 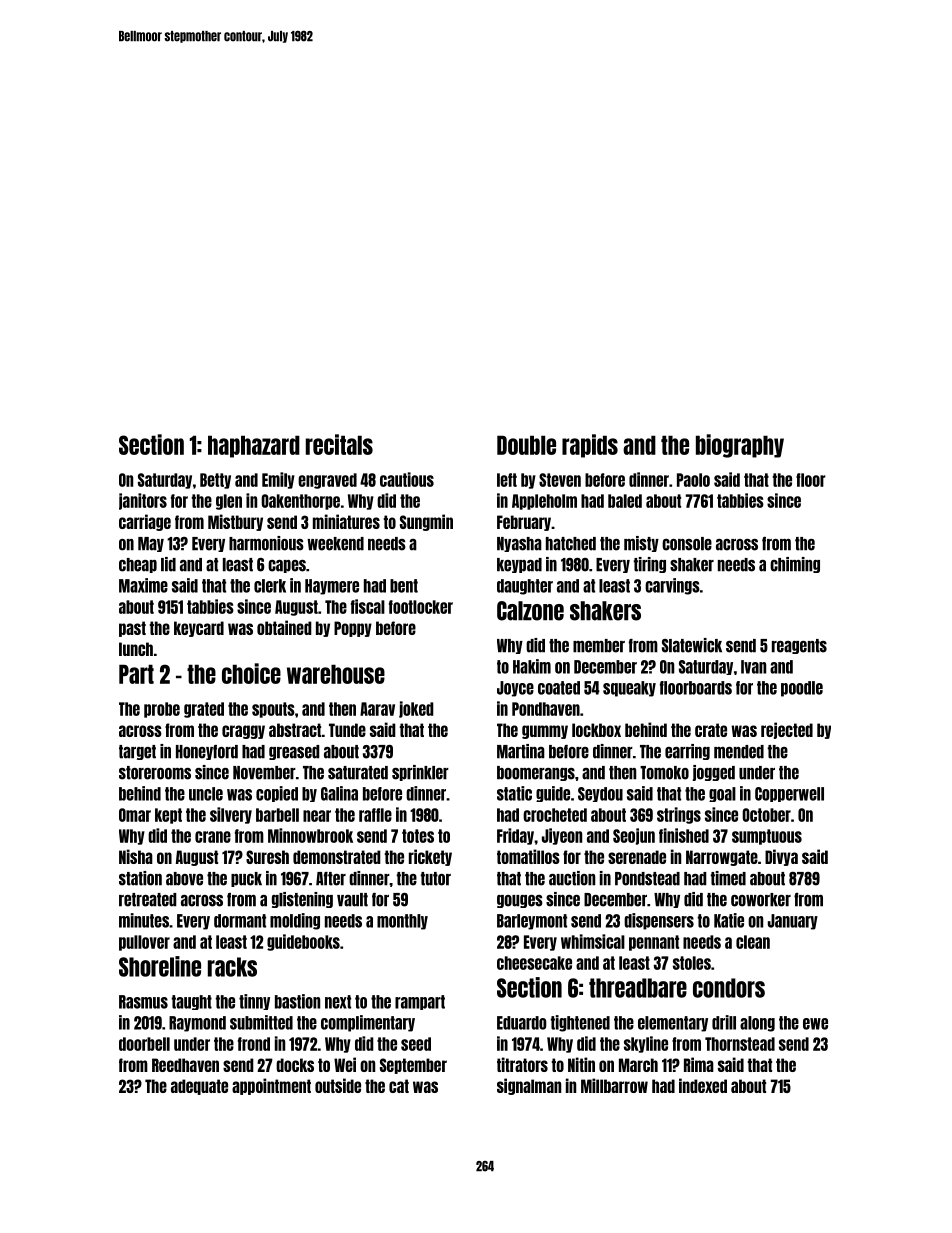 What do you see at coordinates (740, 446) in the screenshot?
I see `biography` at bounding box center [740, 446].
